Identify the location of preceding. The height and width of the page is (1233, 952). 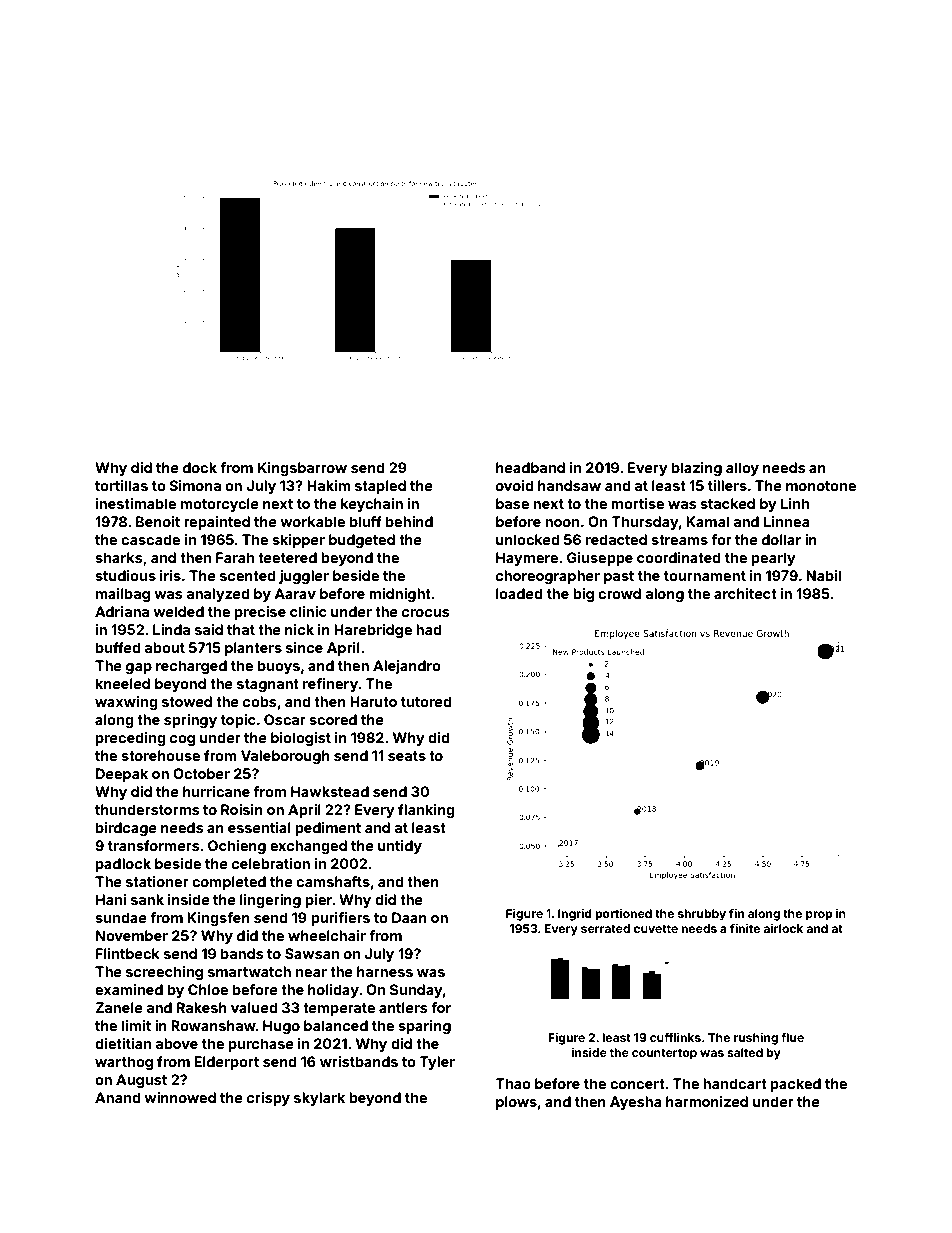
(131, 739).
